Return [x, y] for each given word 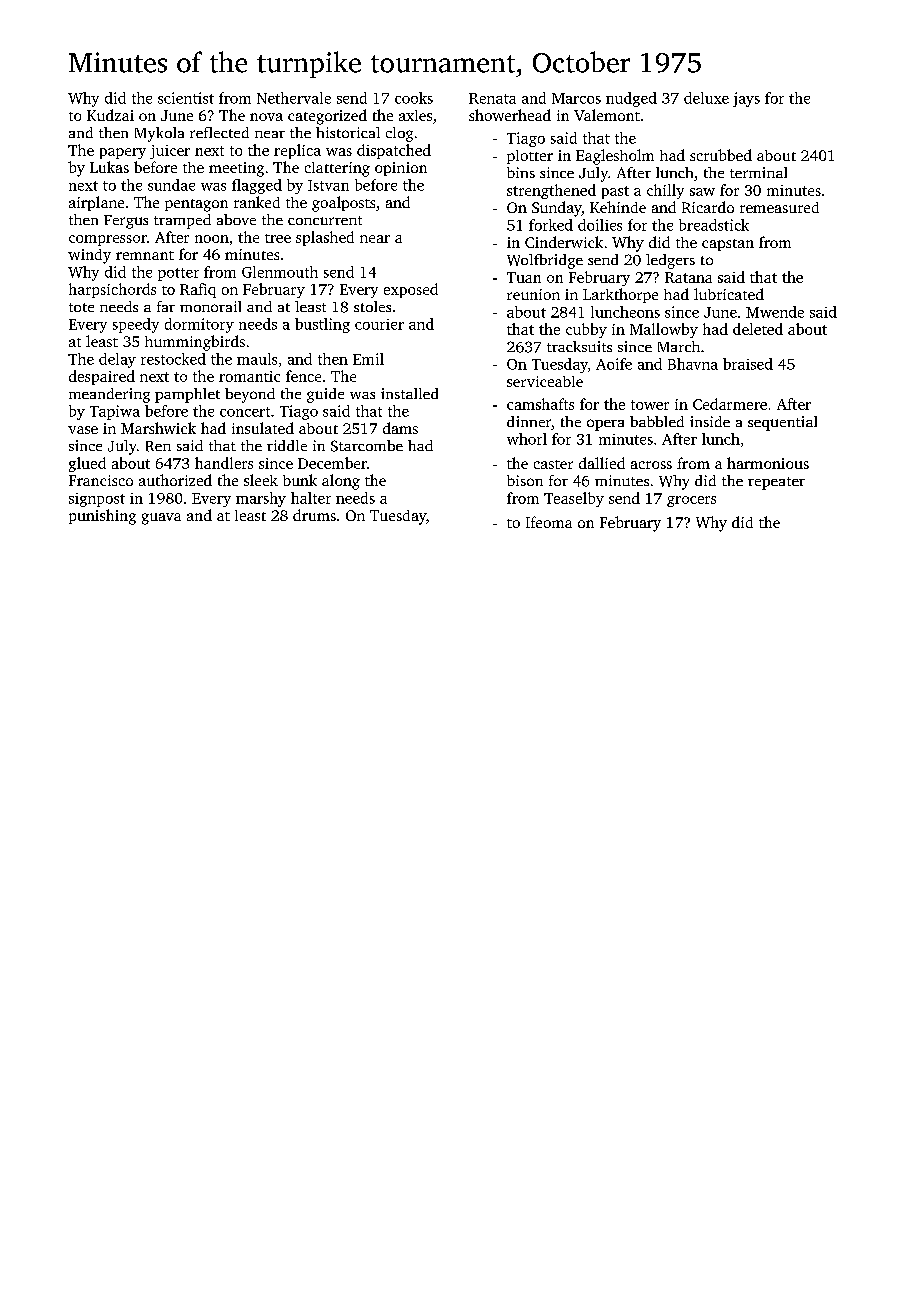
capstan [728, 245]
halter [311, 498]
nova [266, 117]
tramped [182, 221]
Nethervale [294, 98]
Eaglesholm [615, 157]
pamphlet [187, 395]
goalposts [343, 204]
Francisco [101, 480]
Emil [368, 359]
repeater [776, 483]
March [679, 346]
